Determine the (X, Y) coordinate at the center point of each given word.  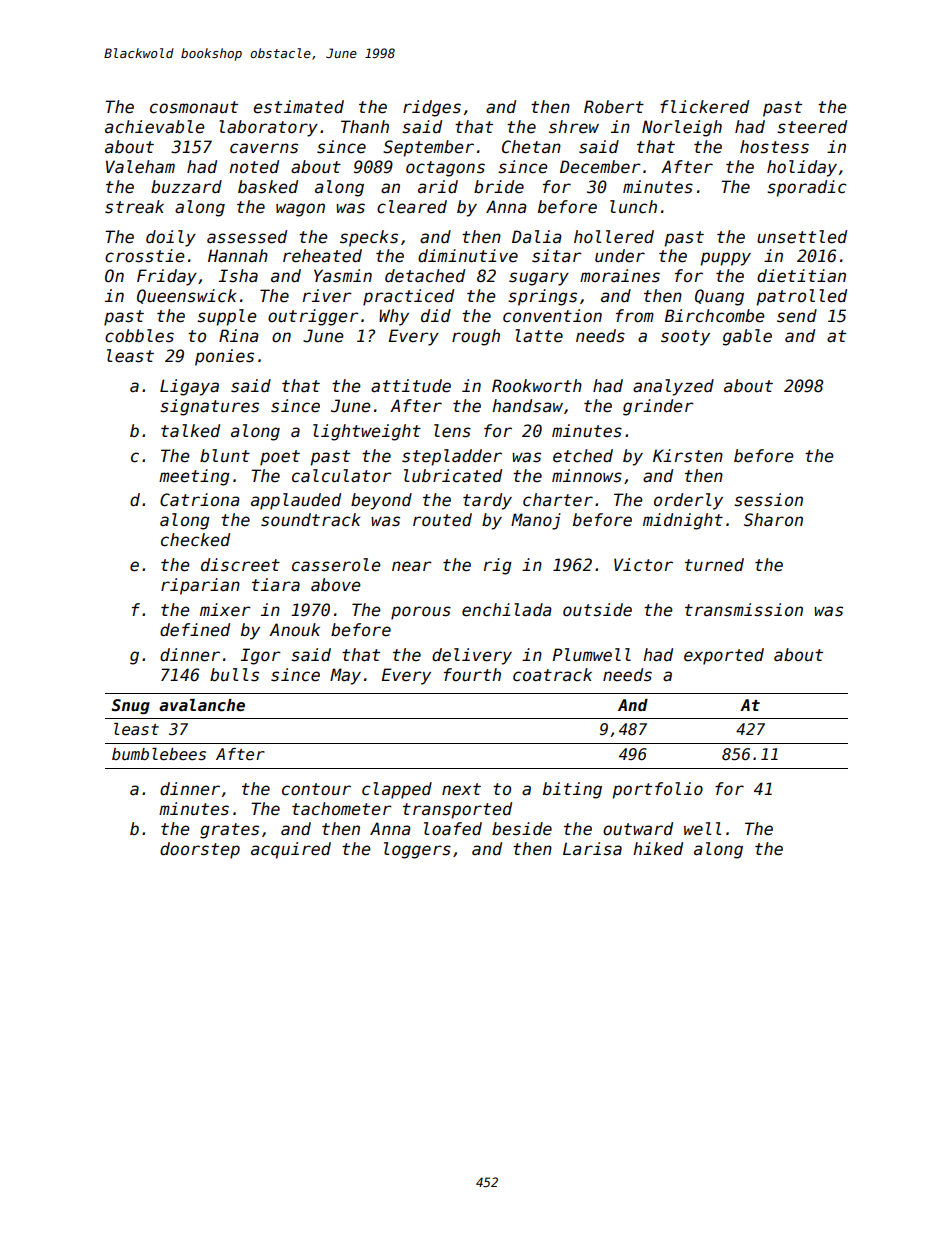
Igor (261, 656)
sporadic (806, 188)
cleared (412, 207)
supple (226, 317)
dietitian (801, 276)
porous (421, 613)
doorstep (200, 850)
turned (714, 565)
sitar (557, 256)
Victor (643, 565)
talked (190, 431)
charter (558, 500)
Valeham (140, 167)
